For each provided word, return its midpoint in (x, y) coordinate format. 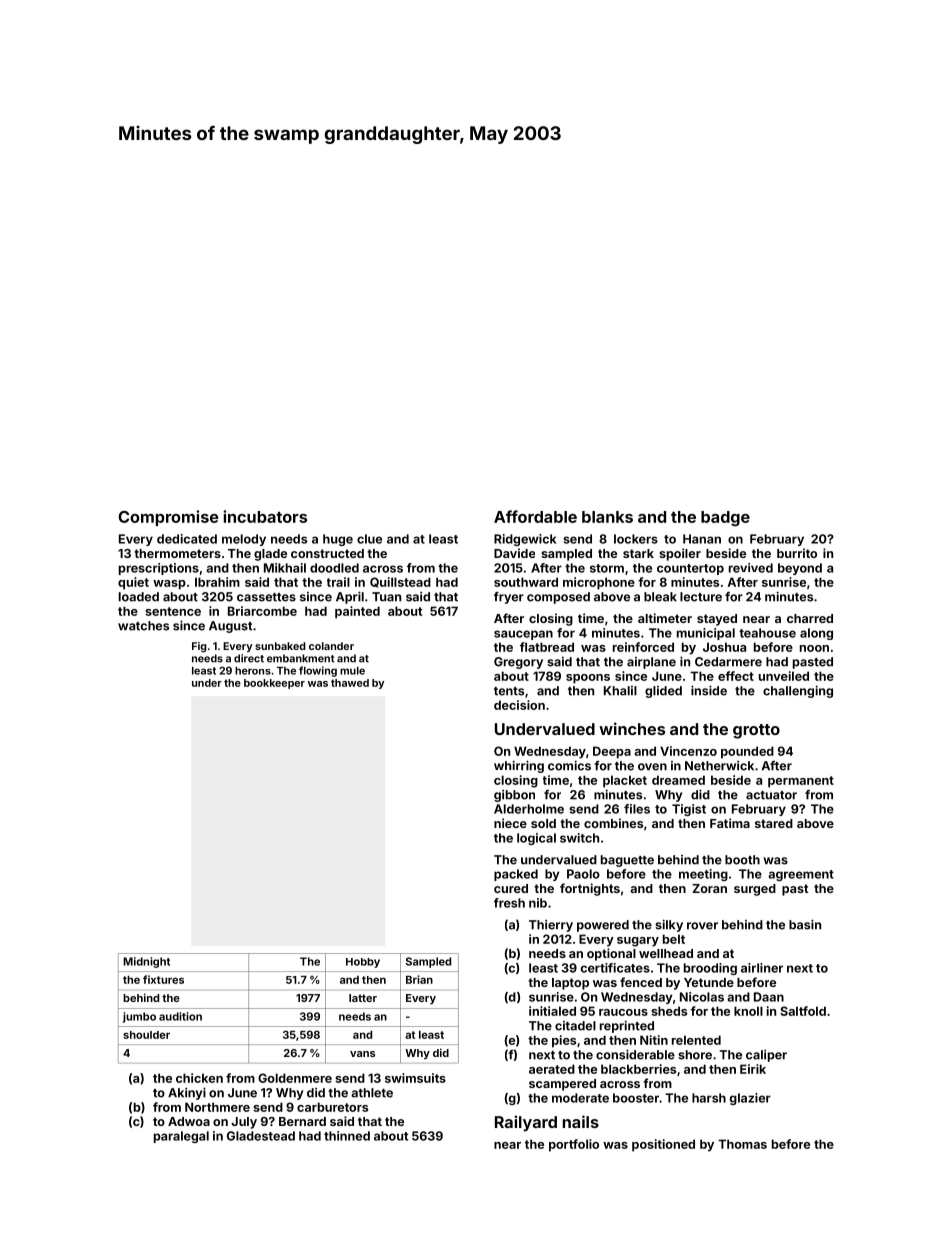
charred (810, 618)
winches (632, 728)
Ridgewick (525, 540)
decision (519, 705)
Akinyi (187, 1093)
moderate (580, 1098)
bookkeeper (274, 684)
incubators (265, 516)
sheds (669, 1011)
